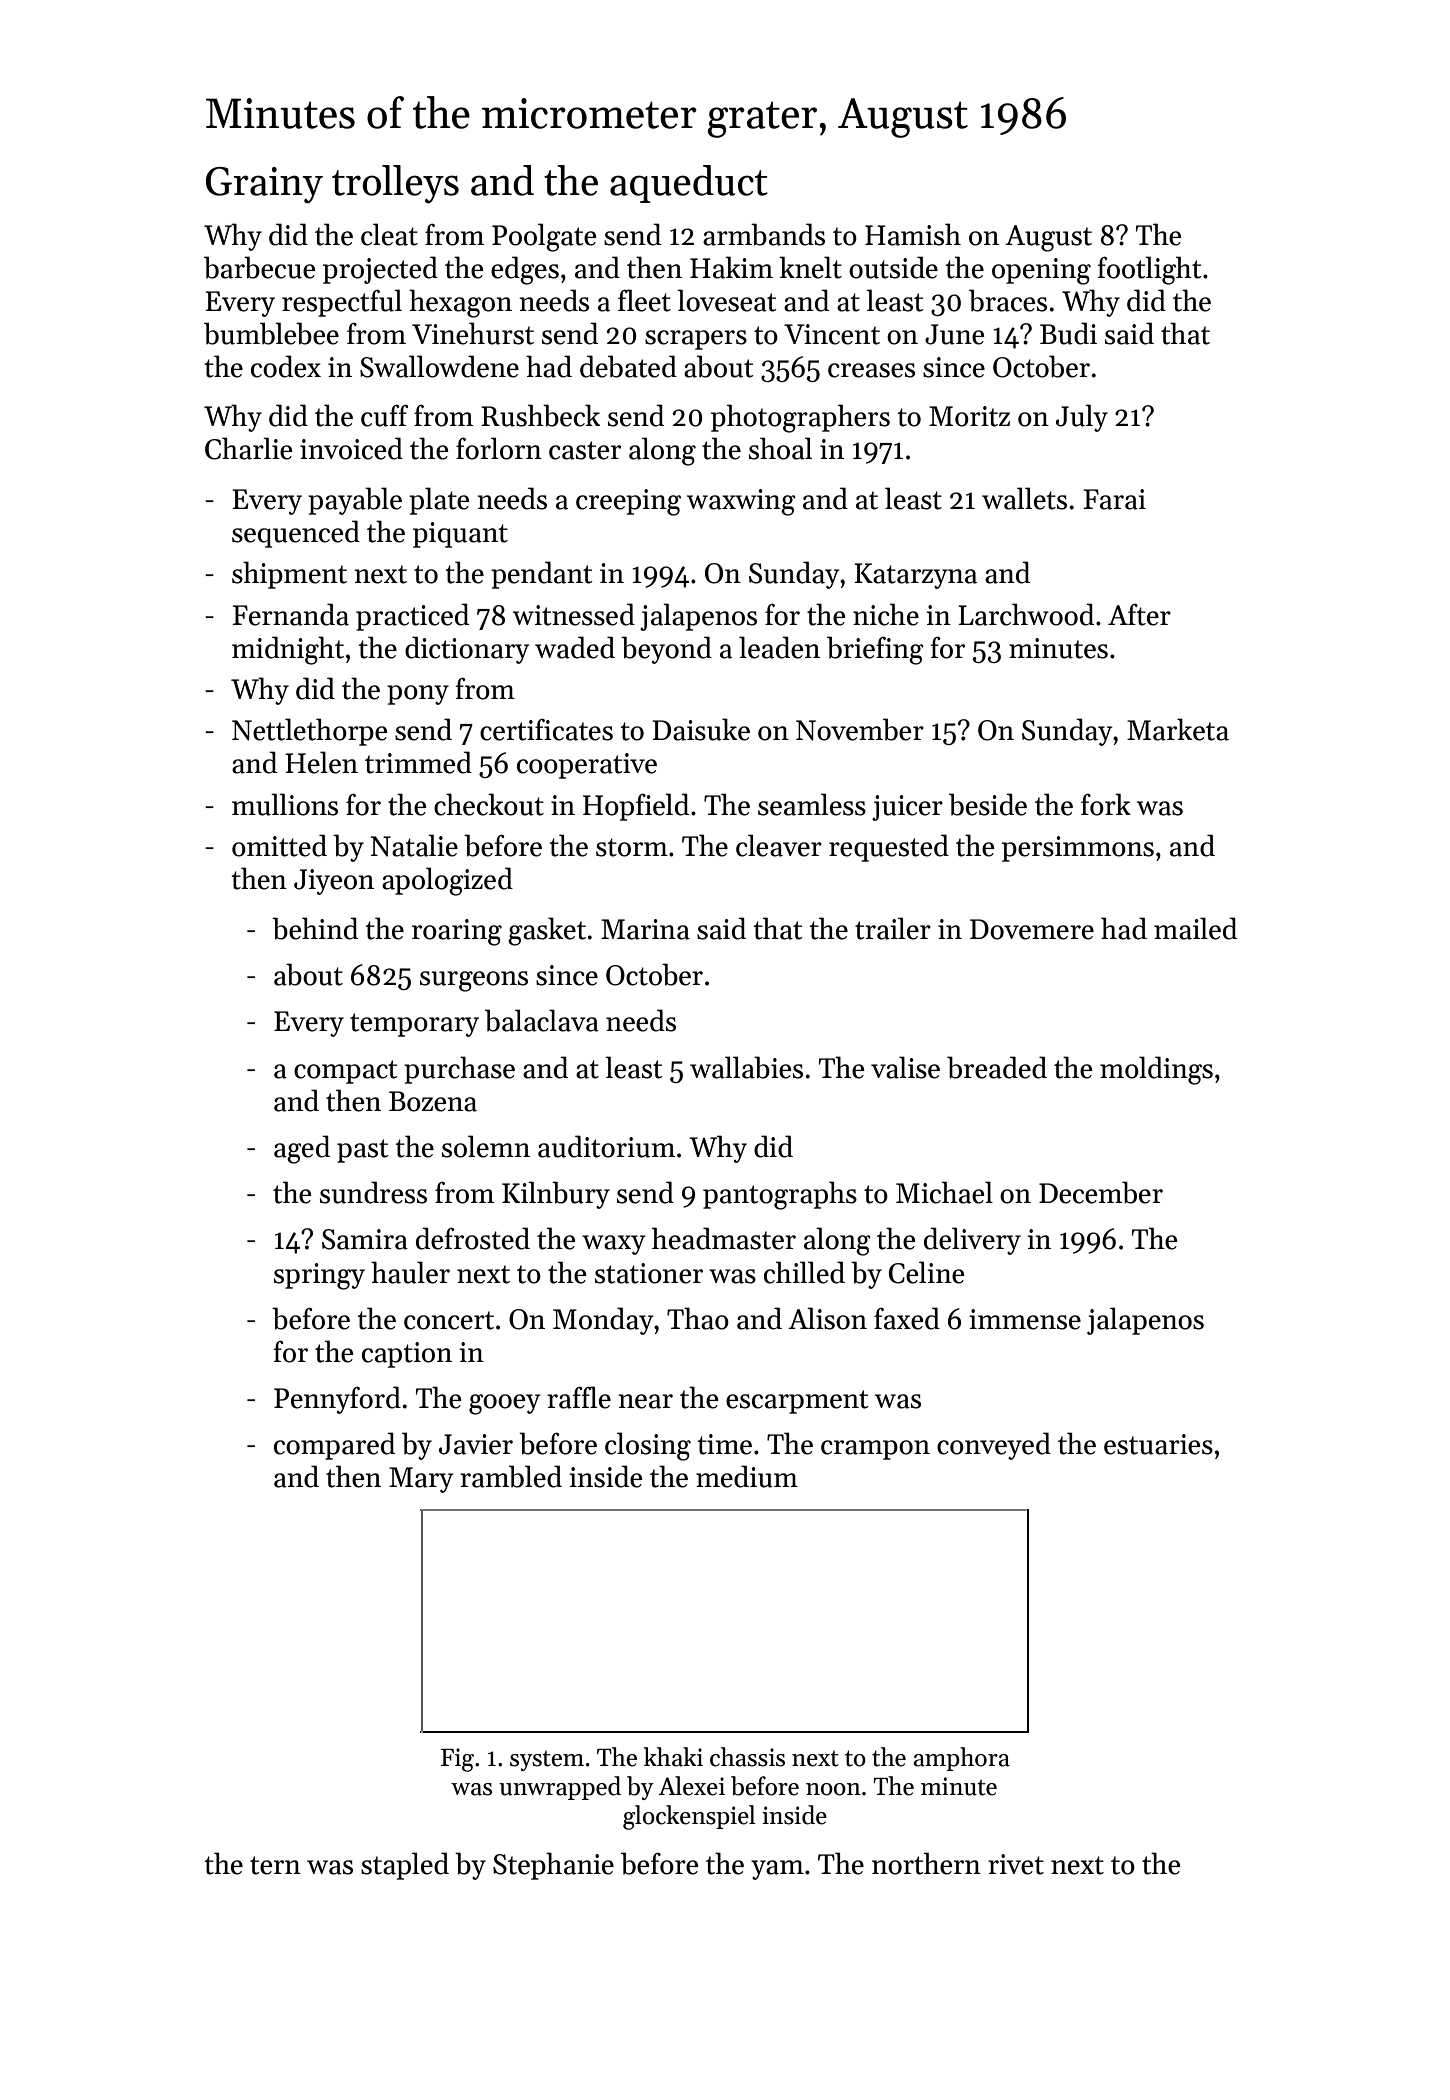 The width and height of the document is (1450, 2100). I want to click on springy, so click(319, 1276).
